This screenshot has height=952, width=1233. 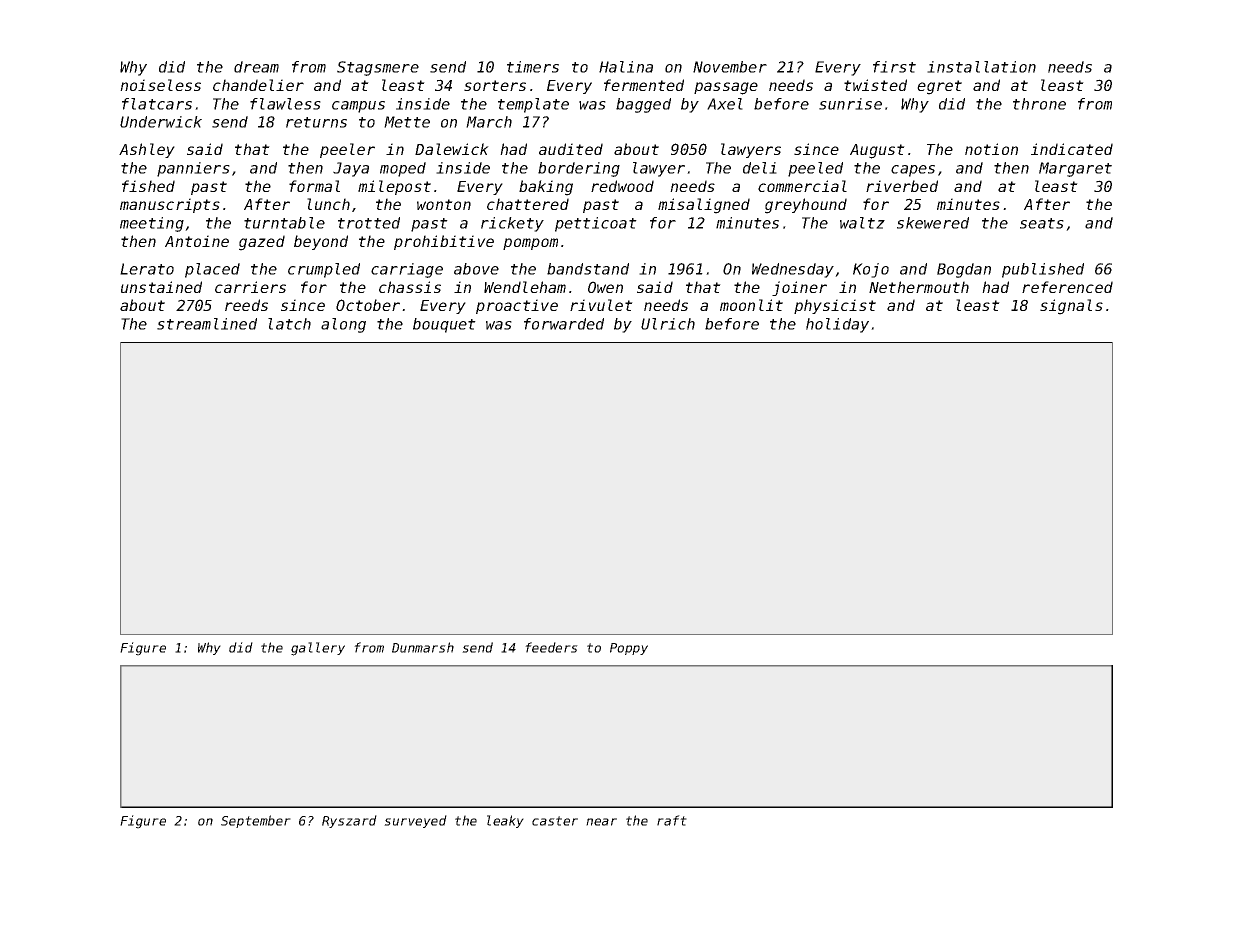 What do you see at coordinates (551, 647) in the screenshot?
I see `feeders` at bounding box center [551, 647].
